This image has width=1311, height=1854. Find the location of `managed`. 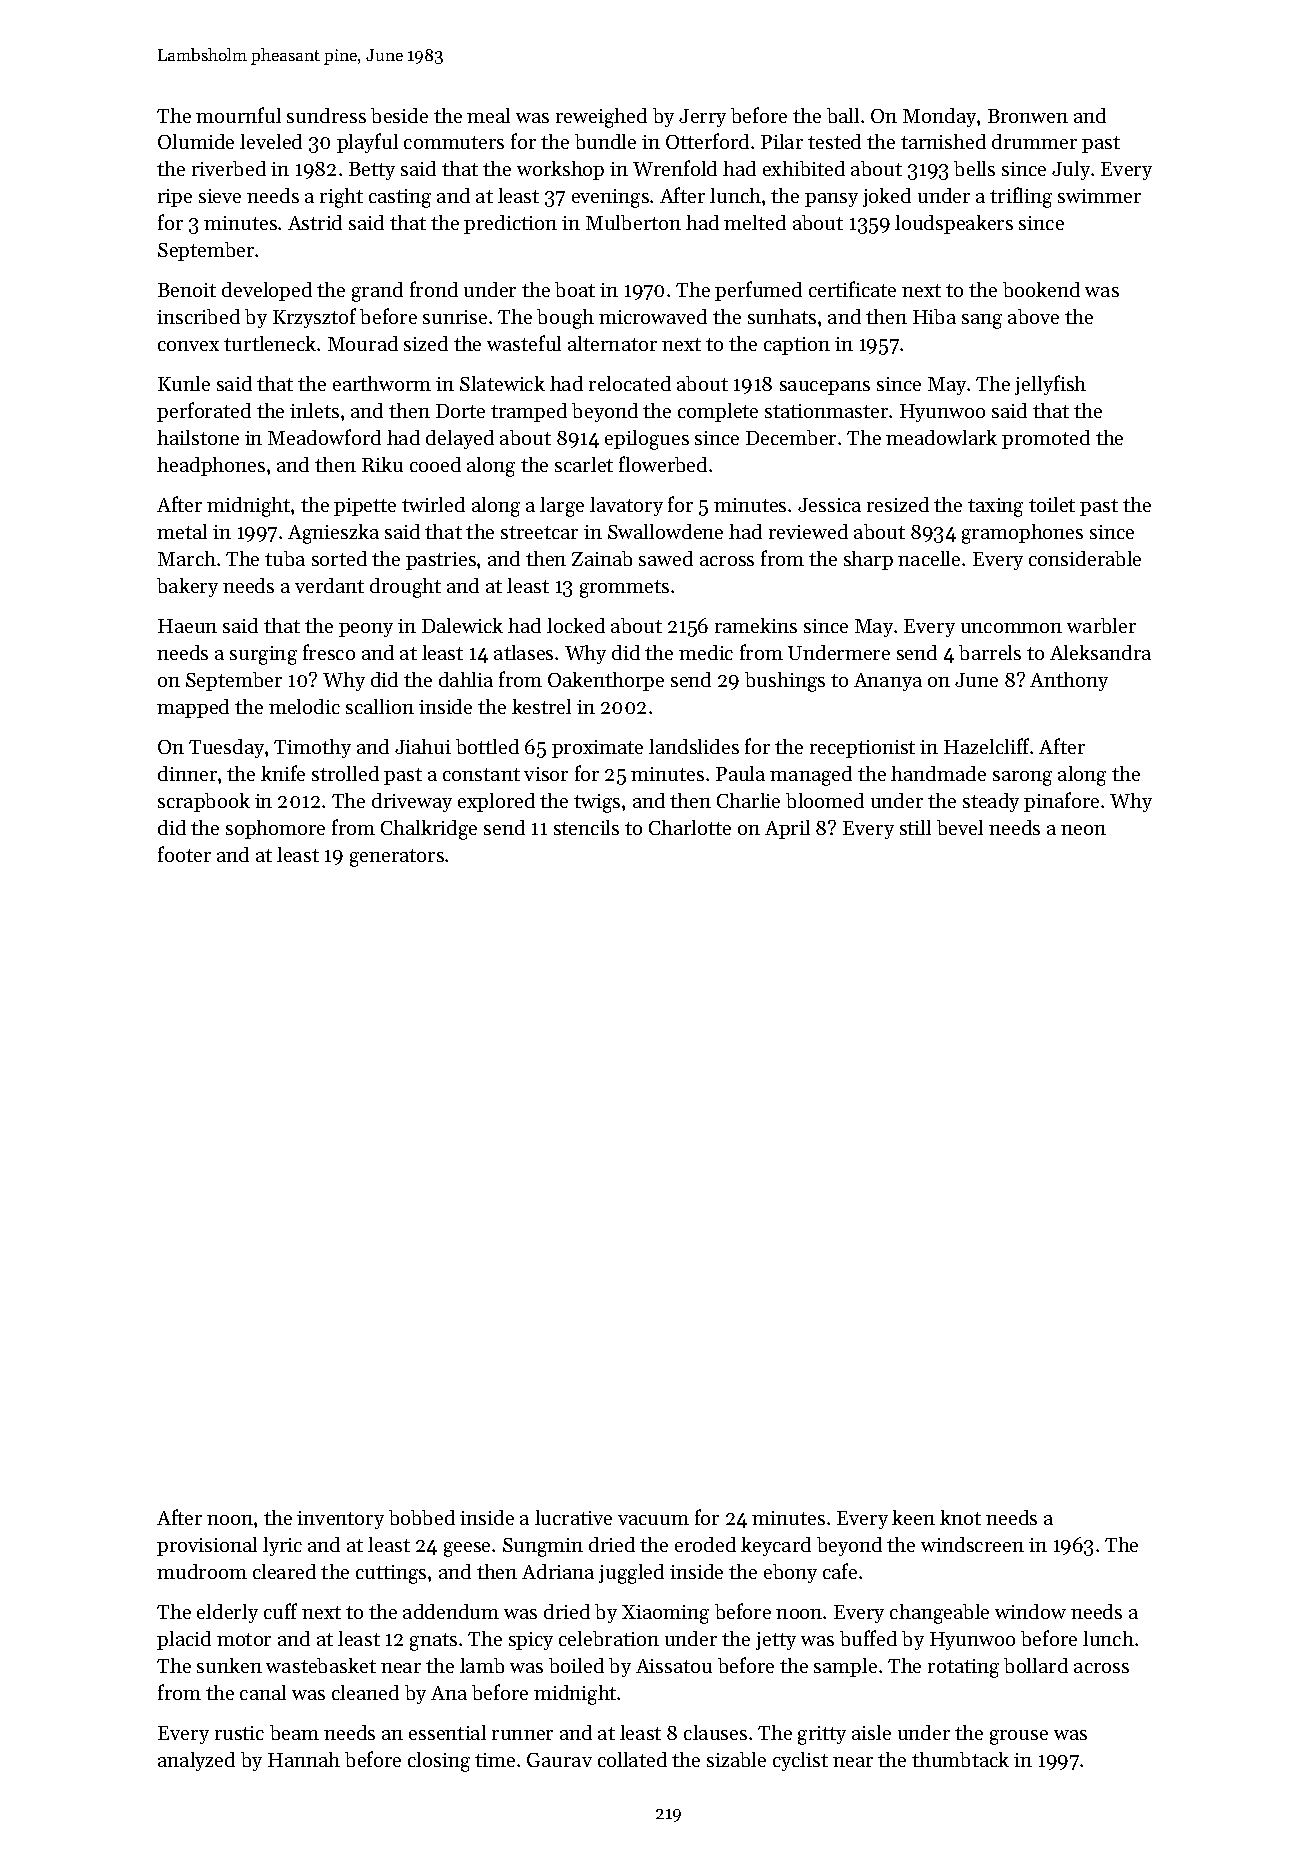

managed is located at coordinates (811, 776).
